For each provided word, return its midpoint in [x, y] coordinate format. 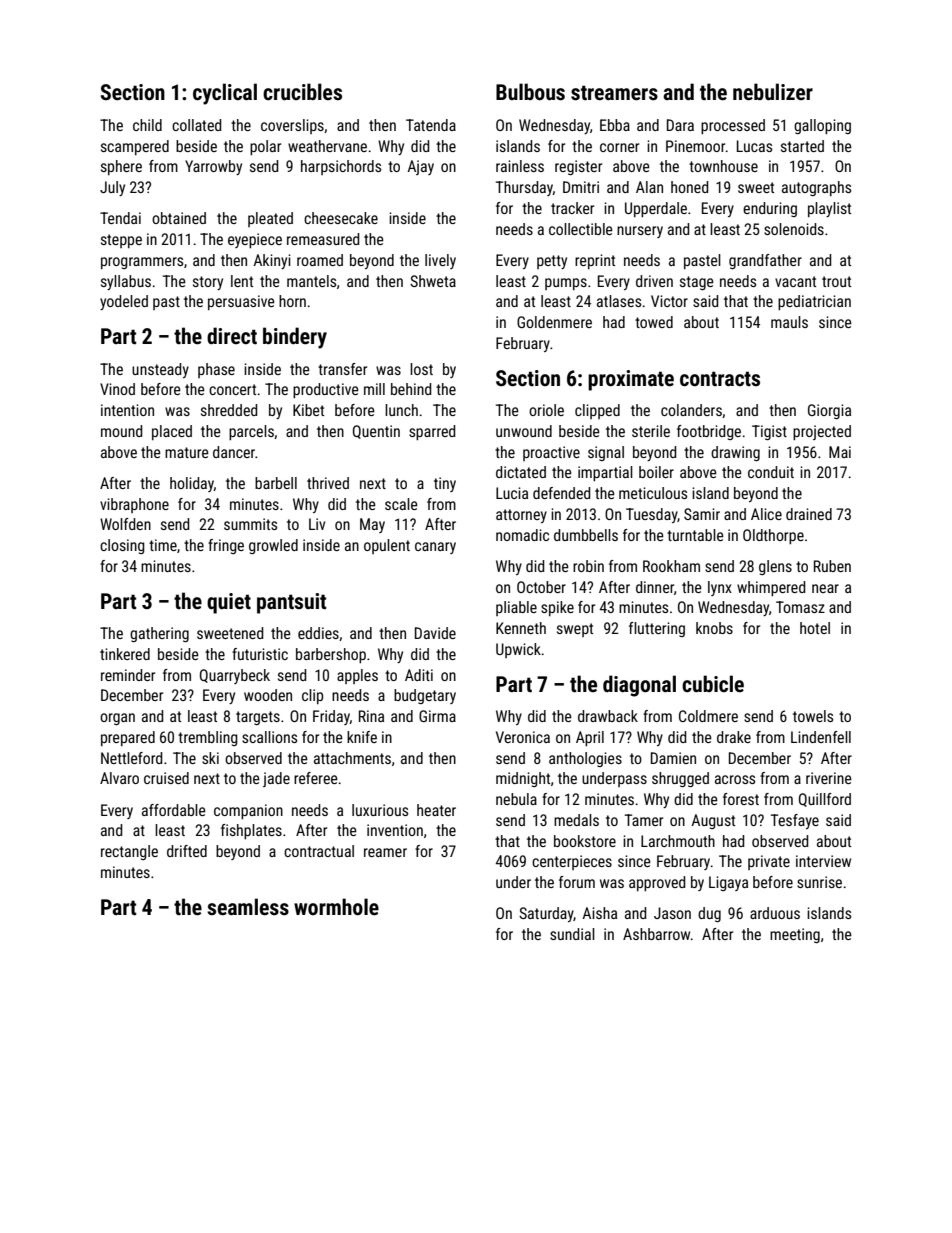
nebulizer [773, 91]
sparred [432, 432]
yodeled [124, 302]
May [372, 525]
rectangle [129, 852]
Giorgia [829, 411]
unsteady [160, 370]
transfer [342, 369]
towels [813, 716]
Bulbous [530, 92]
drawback [608, 716]
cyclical [225, 94]
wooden [268, 695]
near [825, 588]
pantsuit [292, 603]
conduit [771, 472]
